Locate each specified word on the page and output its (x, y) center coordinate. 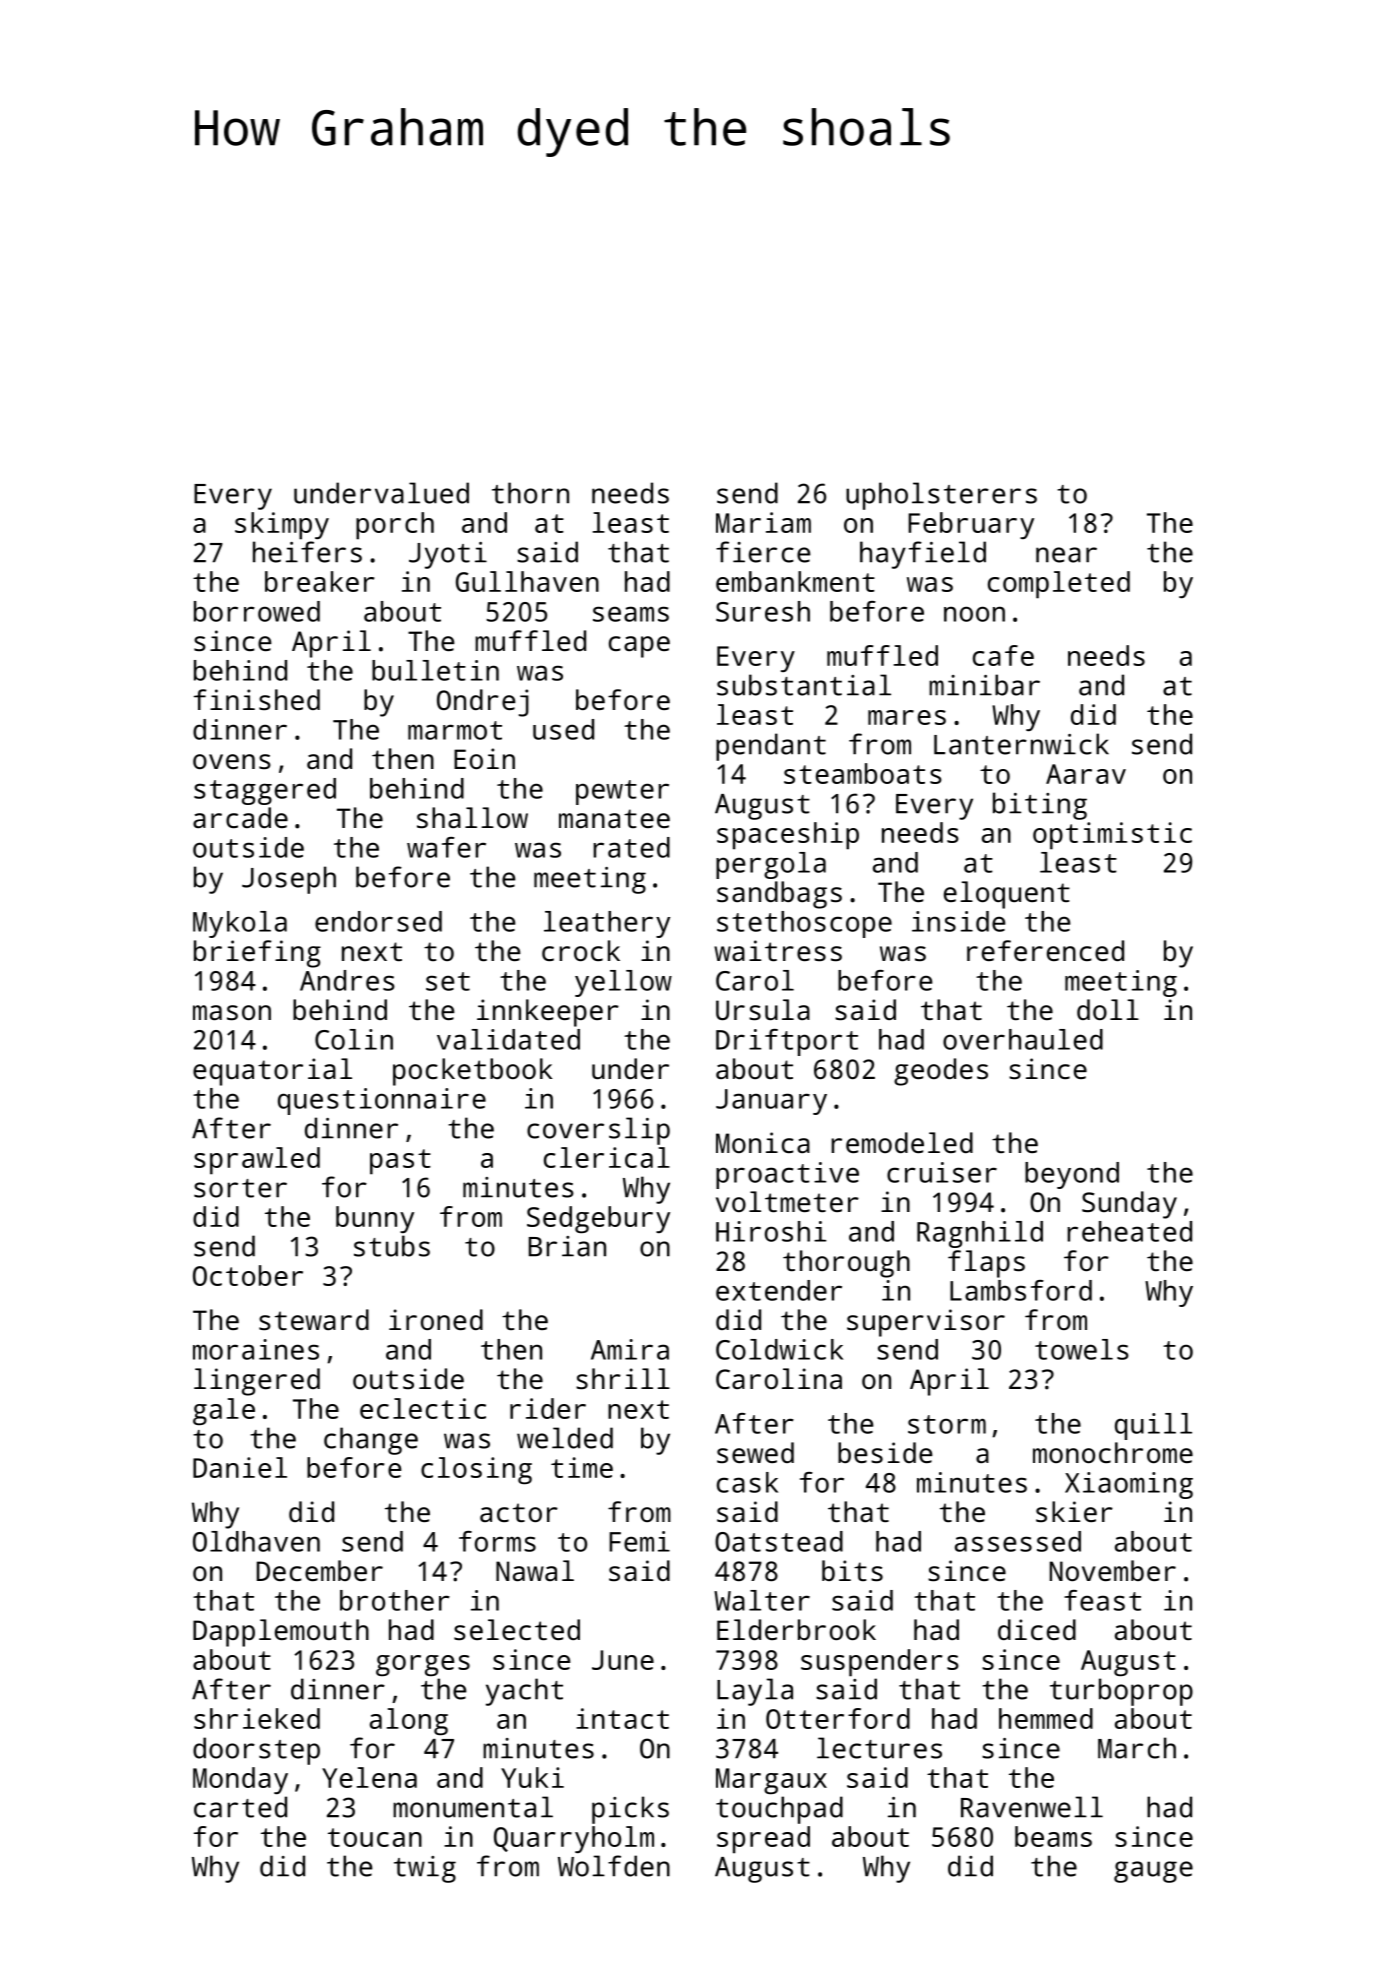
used (563, 729)
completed (1059, 585)
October (248, 1275)
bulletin (435, 670)
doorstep (256, 1751)
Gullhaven (527, 581)
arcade (240, 817)
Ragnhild (980, 1234)
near (1066, 555)
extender (779, 1290)
